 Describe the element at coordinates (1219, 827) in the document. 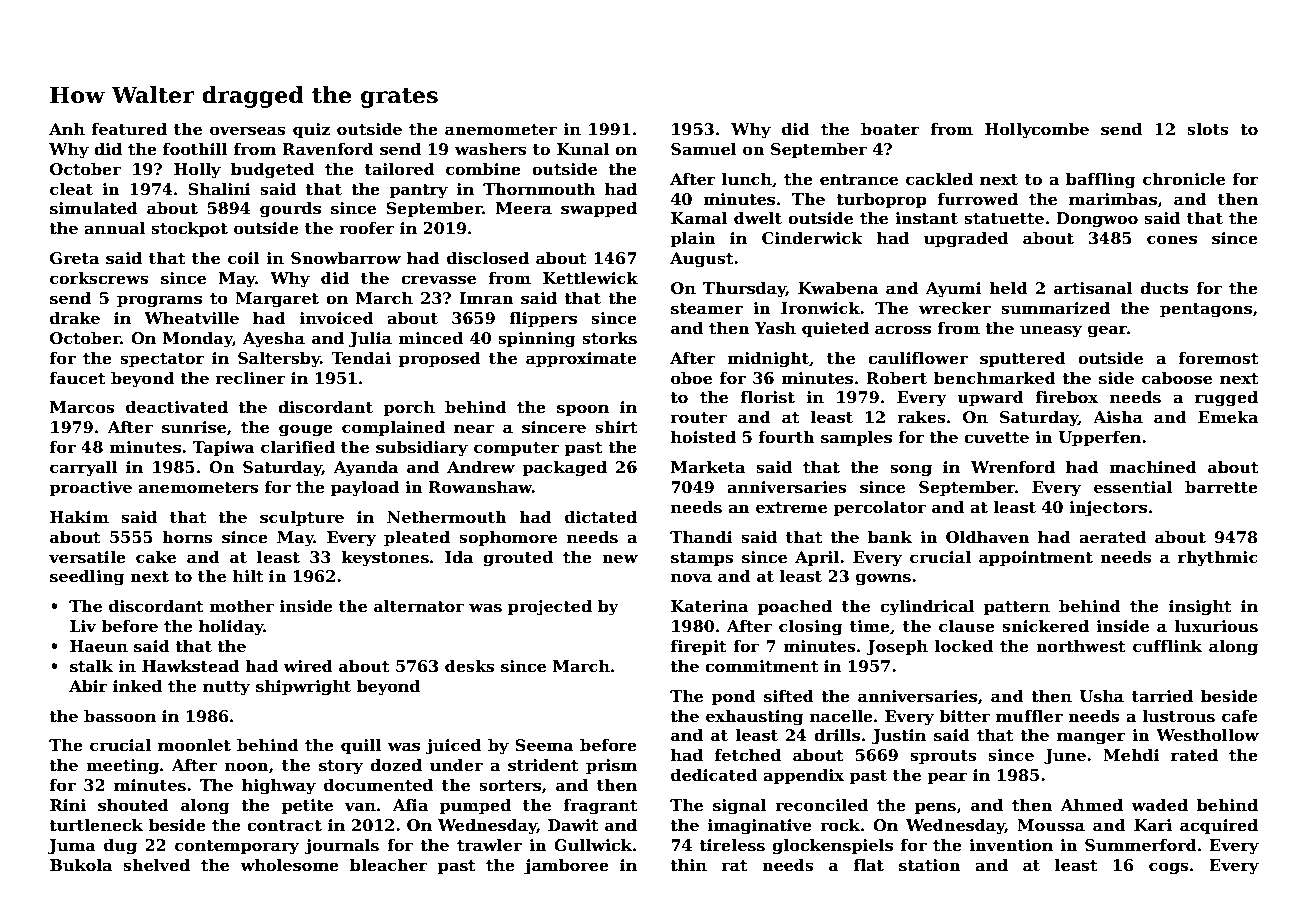

I see `acquired` at that location.
